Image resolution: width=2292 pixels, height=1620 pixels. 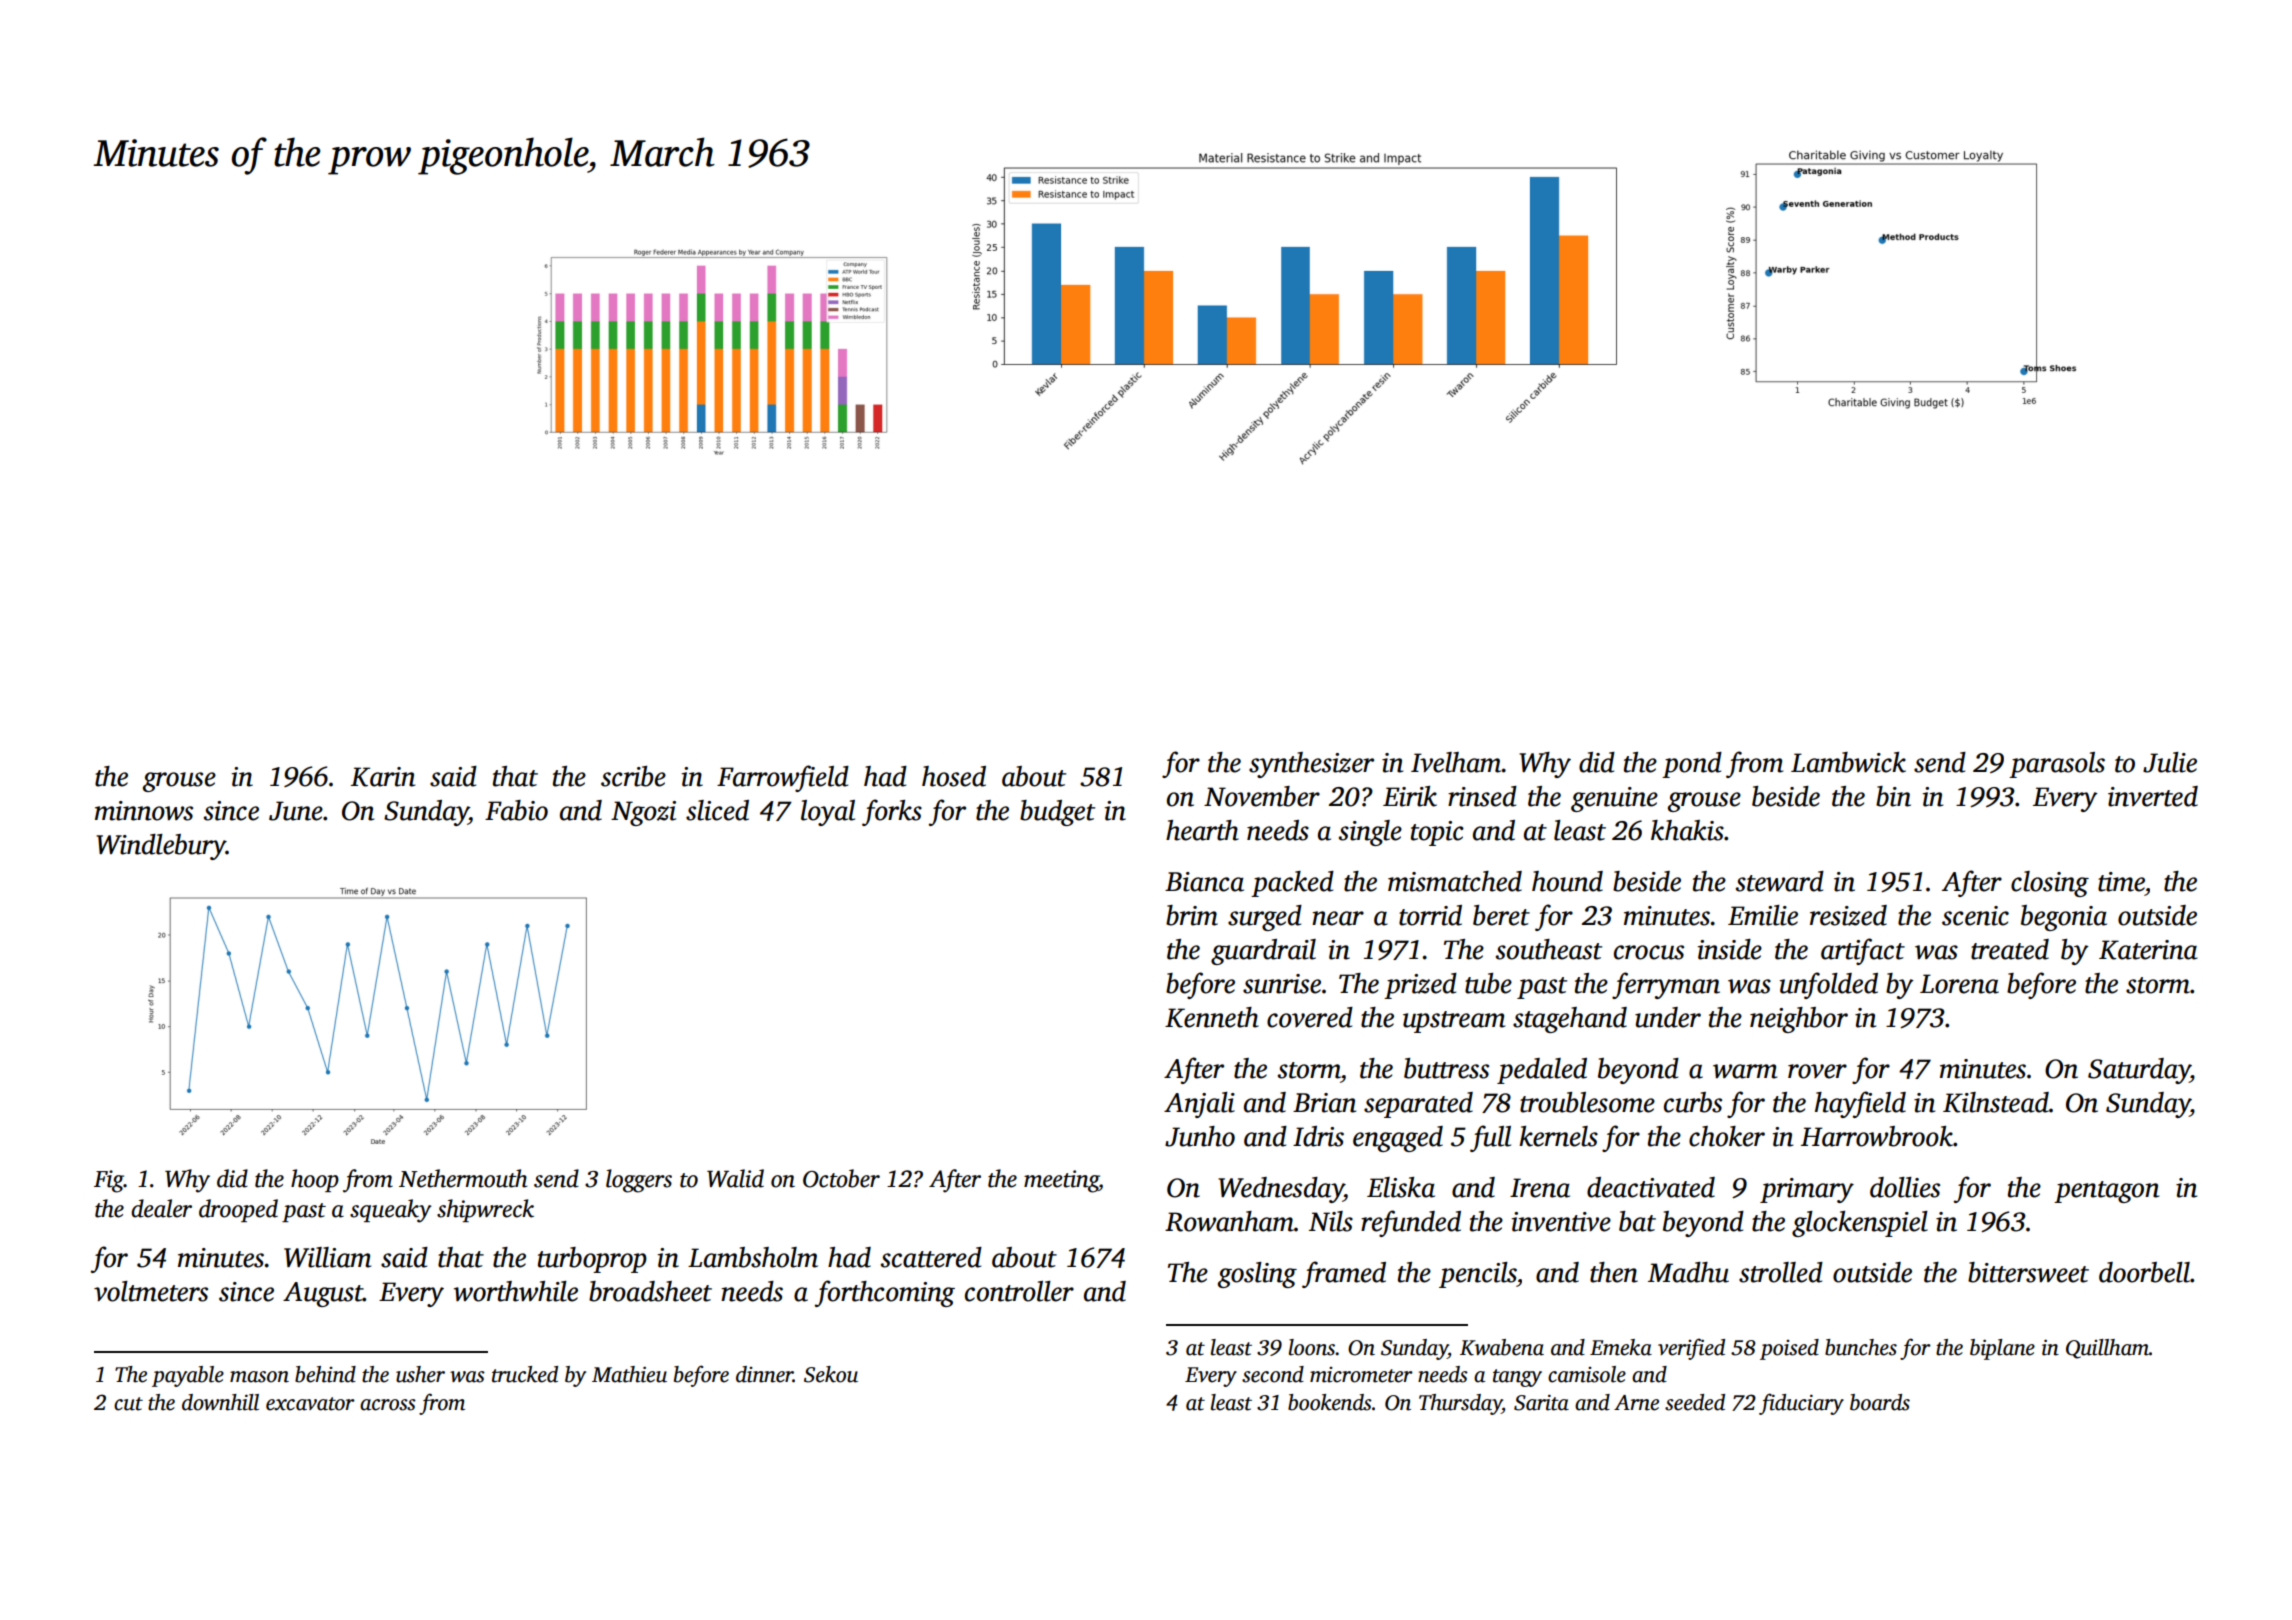 What do you see at coordinates (633, 776) in the screenshot?
I see `scribe` at bounding box center [633, 776].
